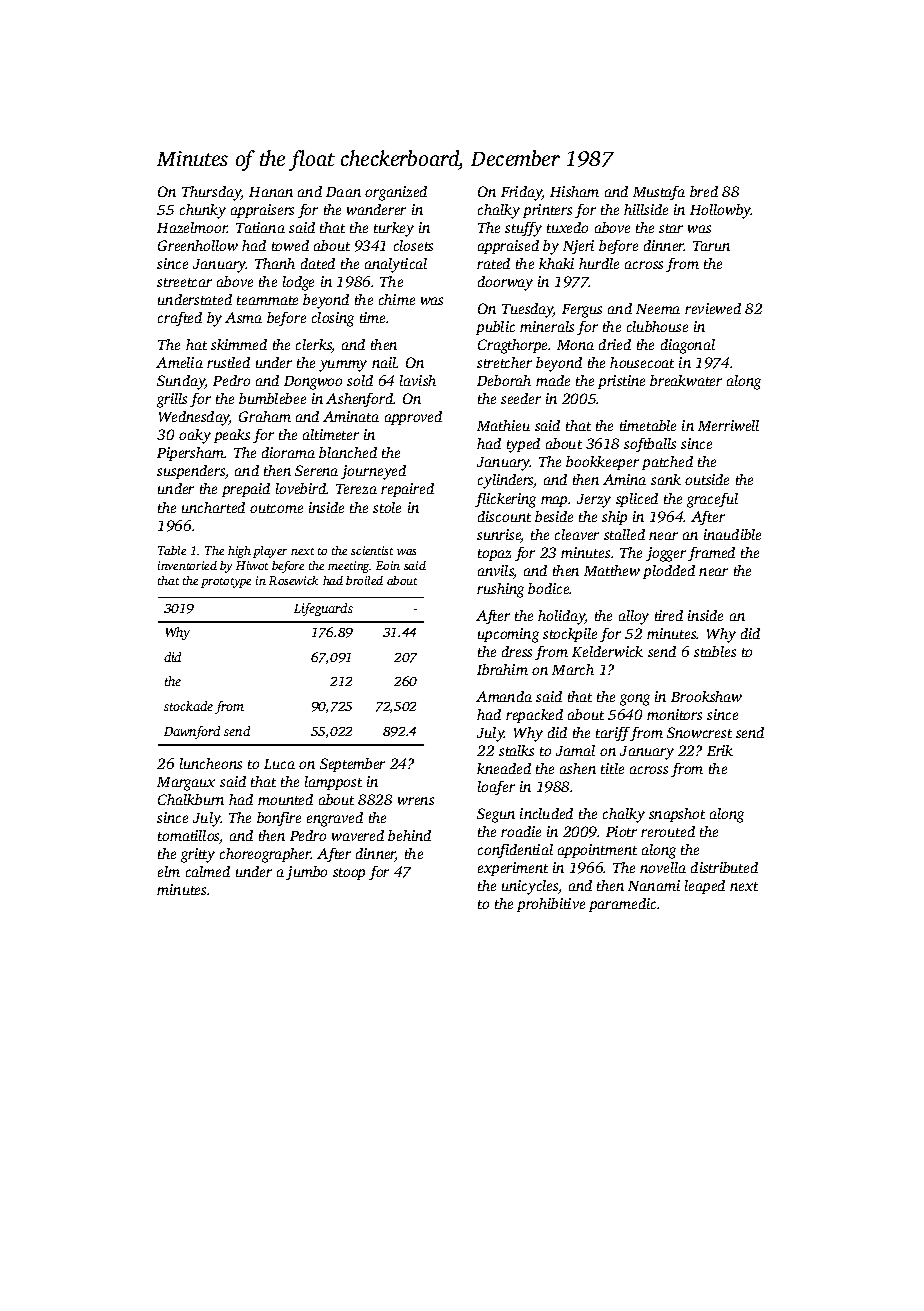  What do you see at coordinates (228, 362) in the image?
I see `rustled` at bounding box center [228, 362].
